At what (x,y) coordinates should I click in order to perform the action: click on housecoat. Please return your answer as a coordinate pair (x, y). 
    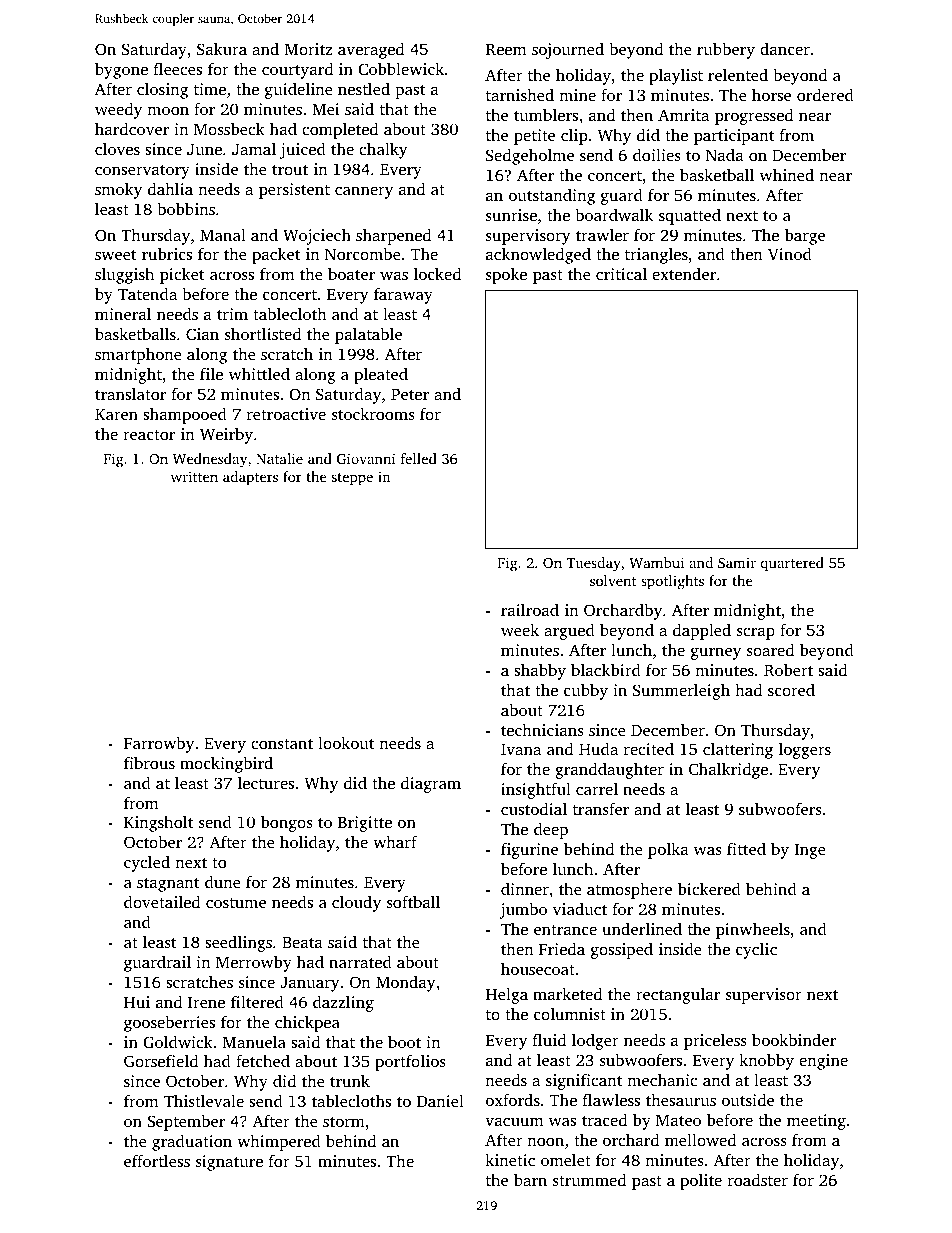
    Looking at the image, I should click on (538, 968).
